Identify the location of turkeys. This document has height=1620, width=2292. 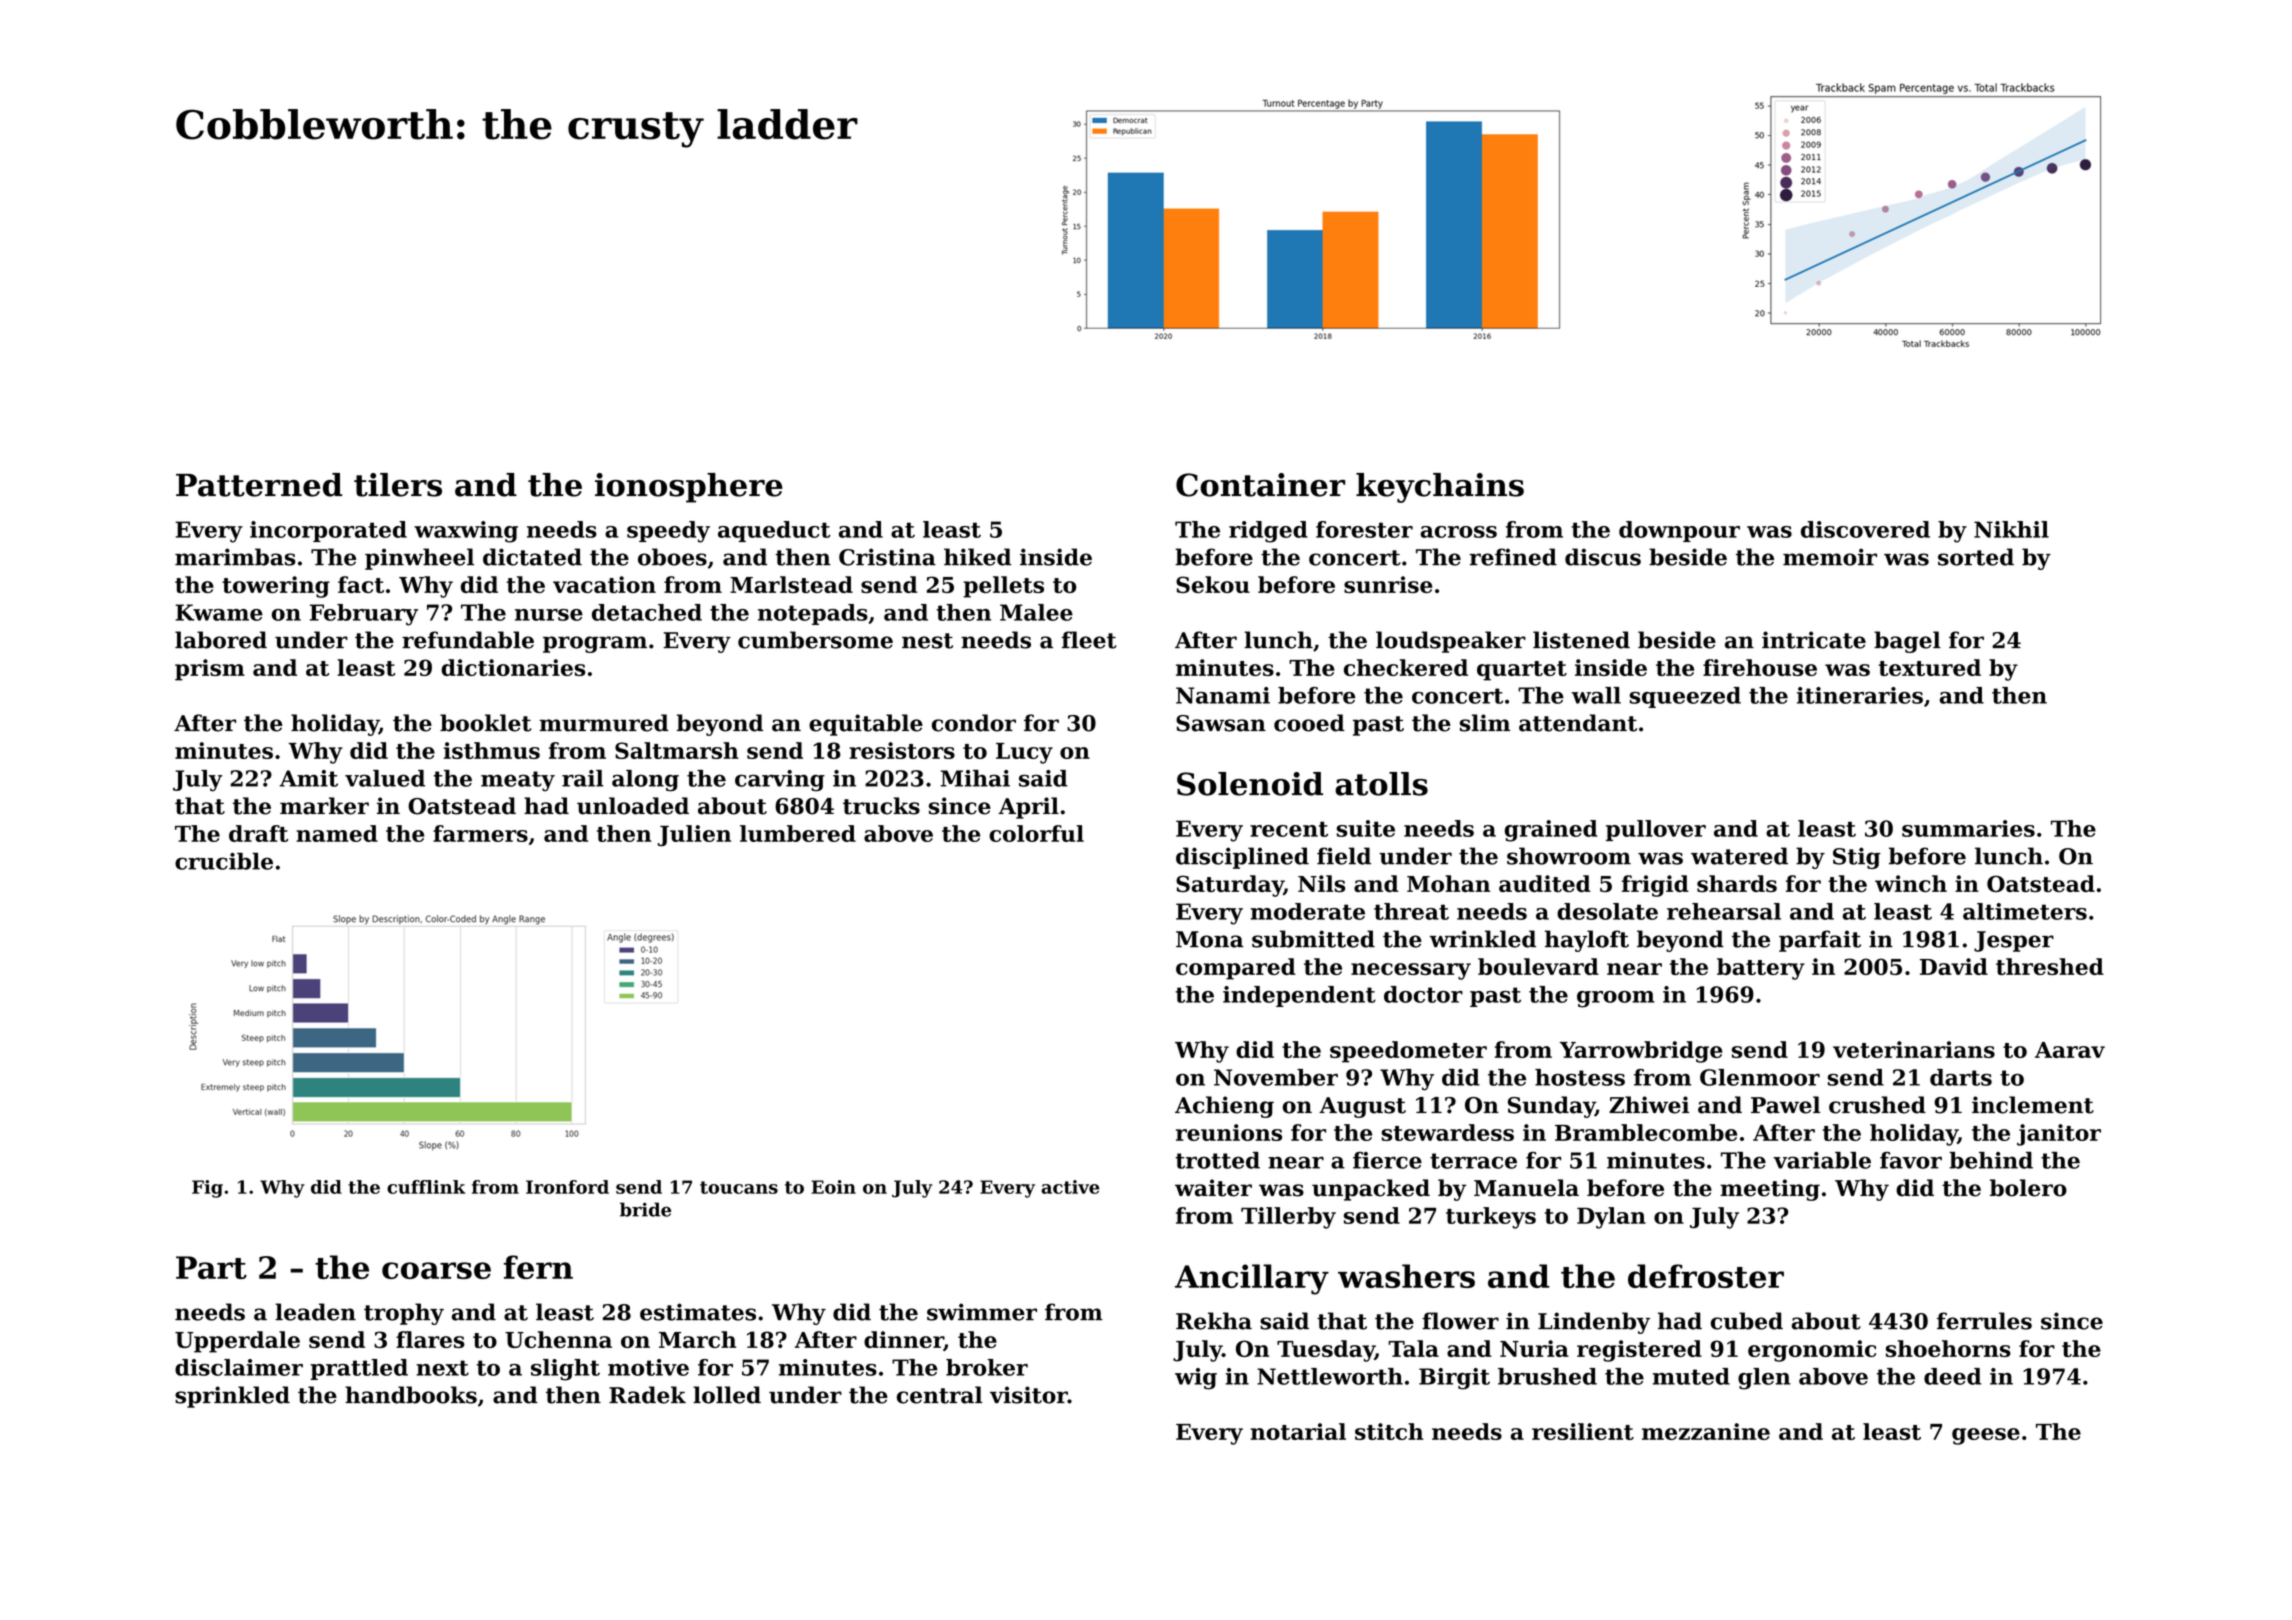
(1491, 1218).
